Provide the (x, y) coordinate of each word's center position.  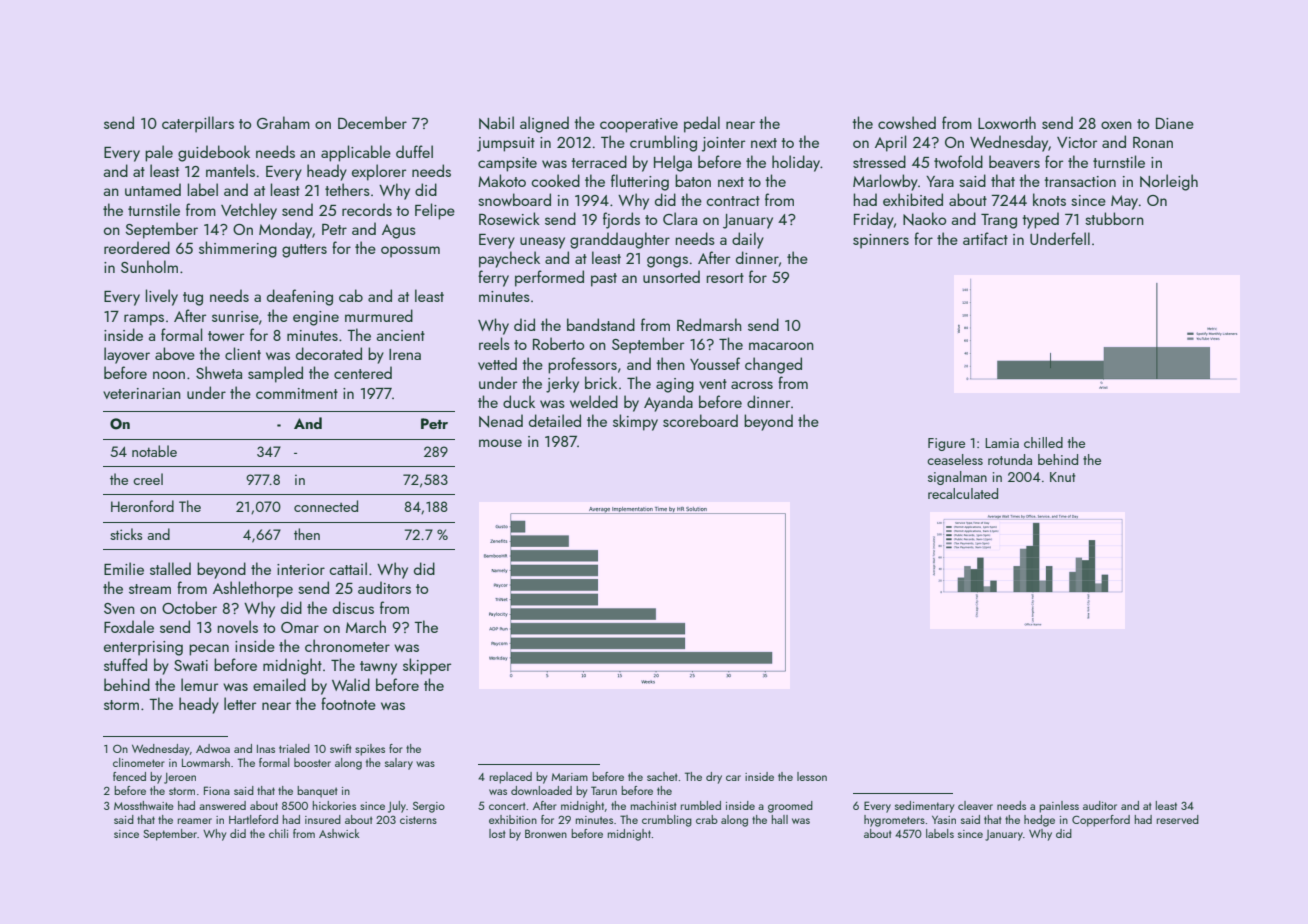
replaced (511, 778)
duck (519, 401)
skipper (427, 666)
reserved (1178, 819)
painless (1059, 807)
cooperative (639, 125)
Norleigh (1169, 182)
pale (159, 153)
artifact (985, 238)
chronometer (347, 645)
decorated (329, 353)
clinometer (139, 762)
